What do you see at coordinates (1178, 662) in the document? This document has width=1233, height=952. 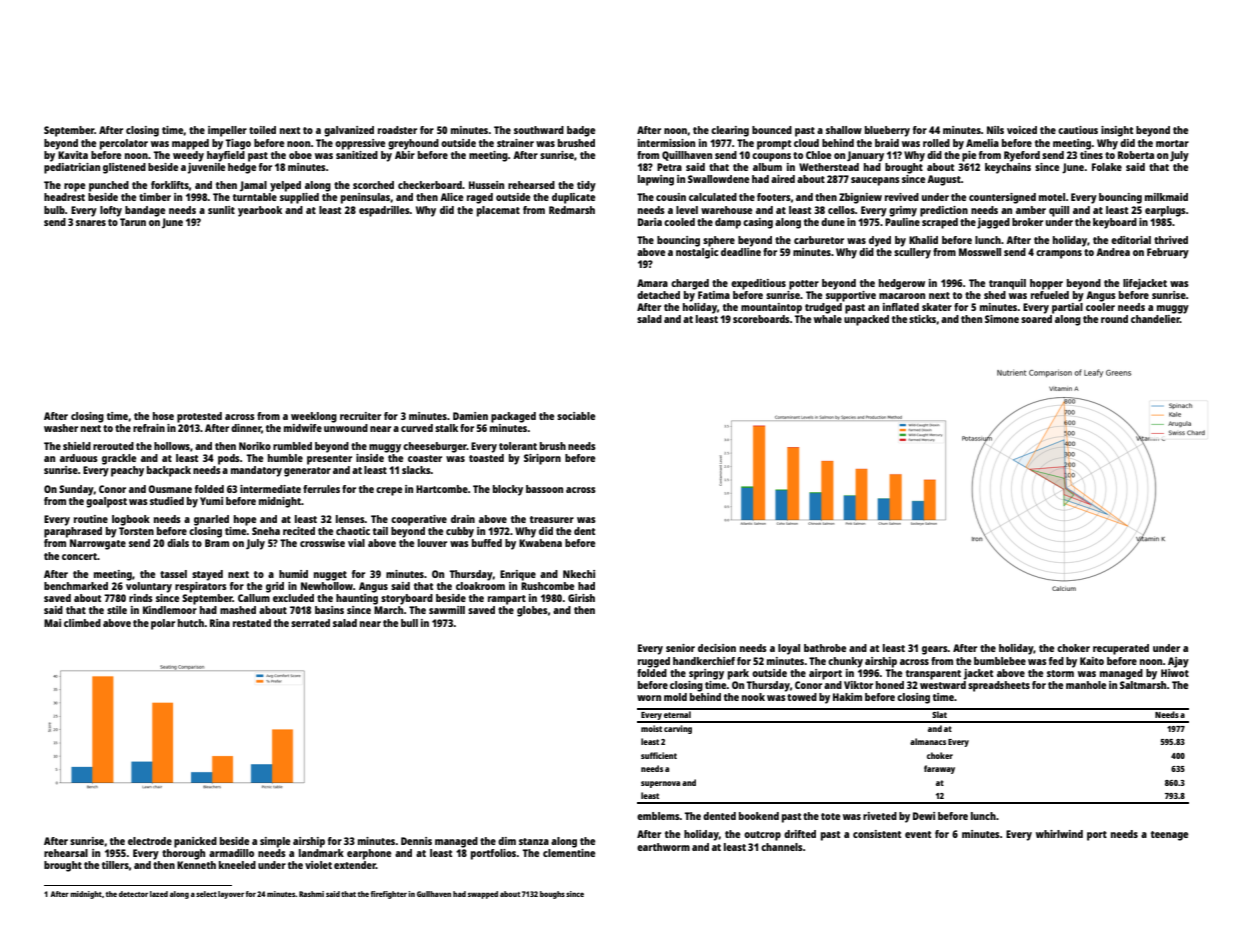 I see `Ajay` at bounding box center [1178, 662].
